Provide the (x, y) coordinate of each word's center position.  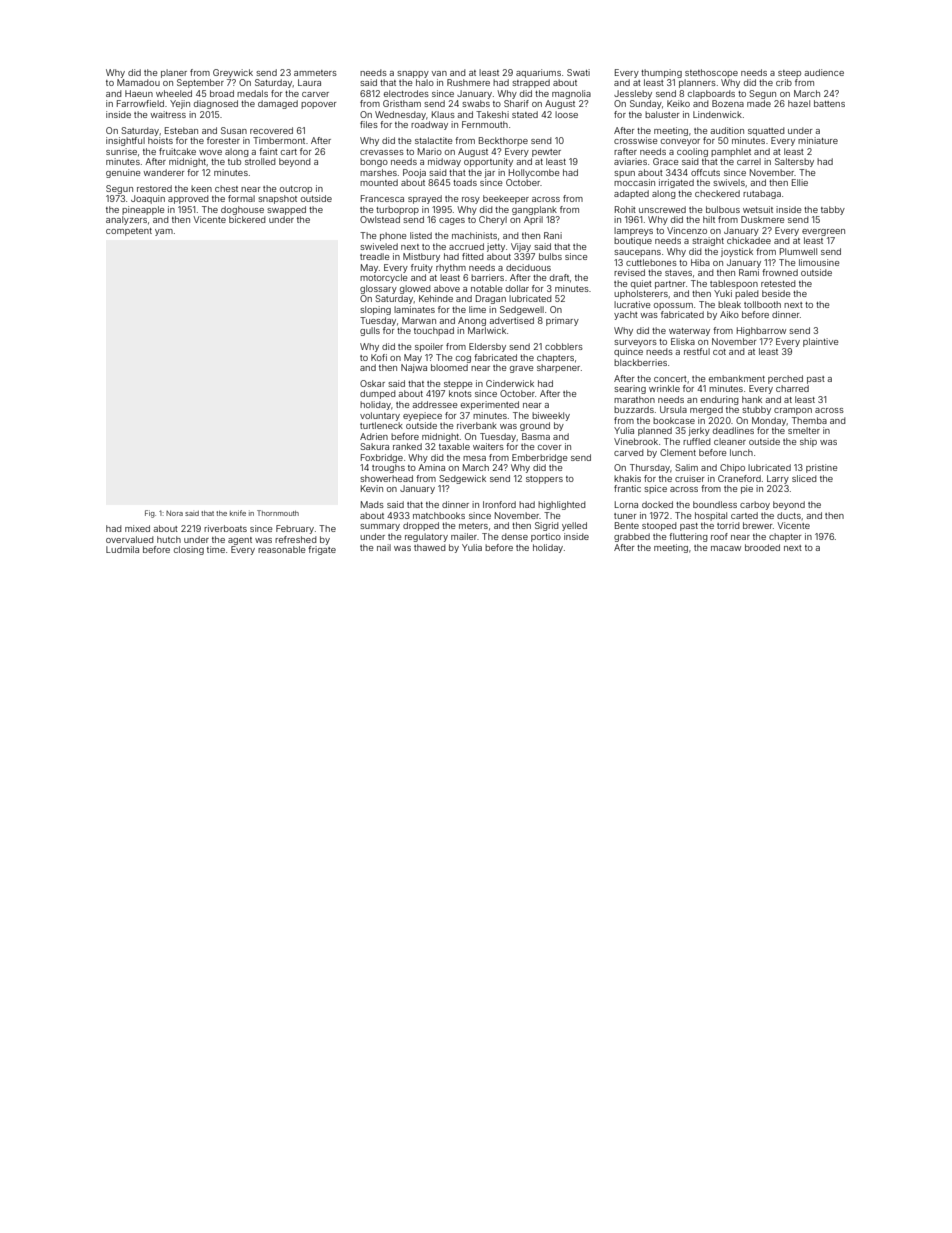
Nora (174, 513)
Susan (234, 130)
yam (164, 232)
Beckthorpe (503, 141)
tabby (833, 210)
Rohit (625, 209)
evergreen (823, 232)
